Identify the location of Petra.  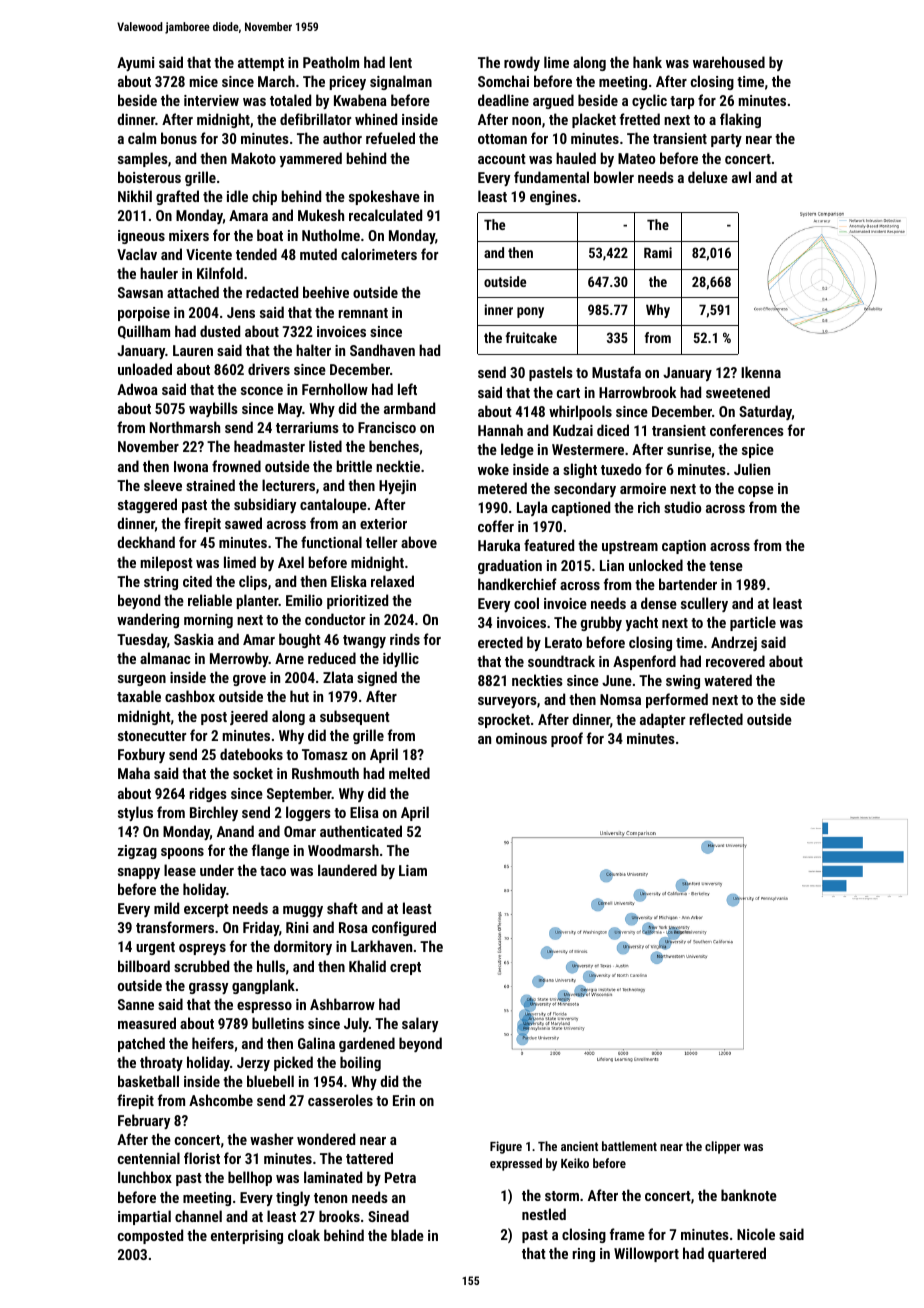
(400, 1177).
